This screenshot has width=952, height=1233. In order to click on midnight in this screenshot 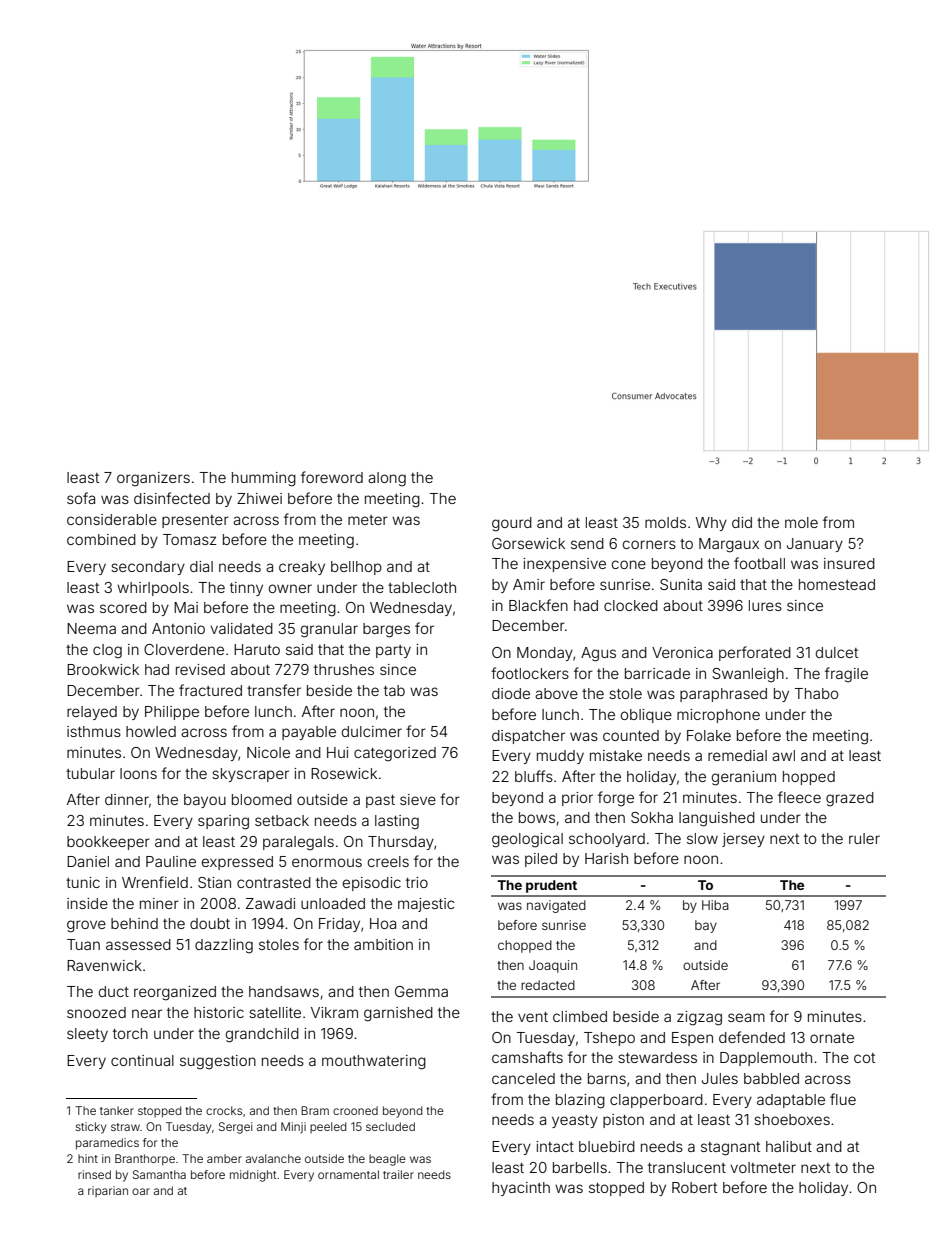, I will do `click(253, 1176)`.
